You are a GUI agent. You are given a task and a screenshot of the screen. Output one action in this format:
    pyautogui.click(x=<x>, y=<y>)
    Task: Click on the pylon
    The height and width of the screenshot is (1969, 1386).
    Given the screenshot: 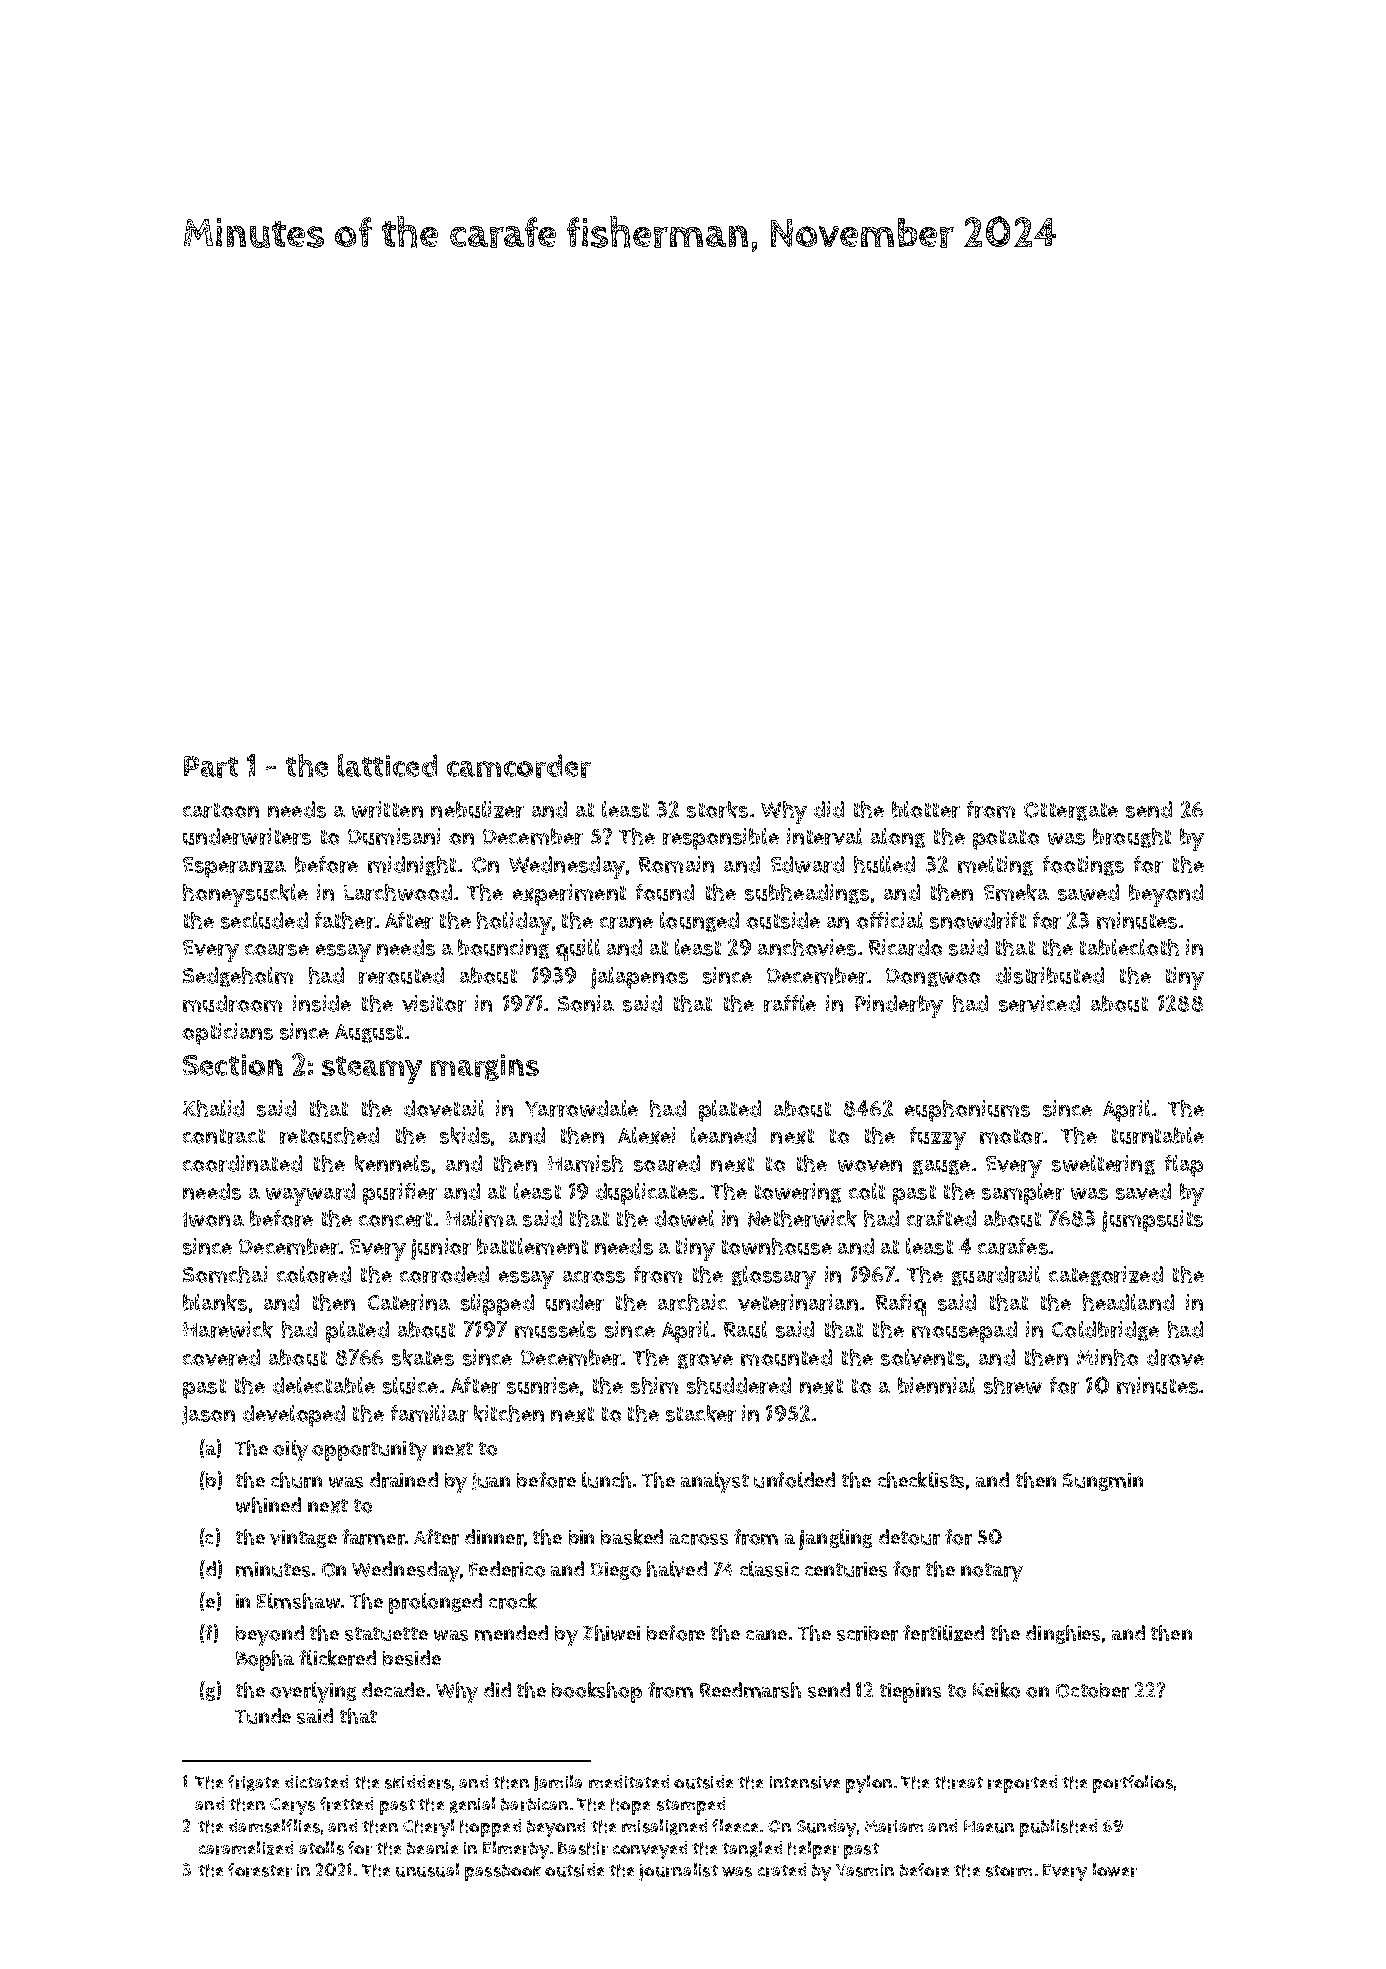 What is the action you would take?
    pyautogui.click(x=869, y=1784)
